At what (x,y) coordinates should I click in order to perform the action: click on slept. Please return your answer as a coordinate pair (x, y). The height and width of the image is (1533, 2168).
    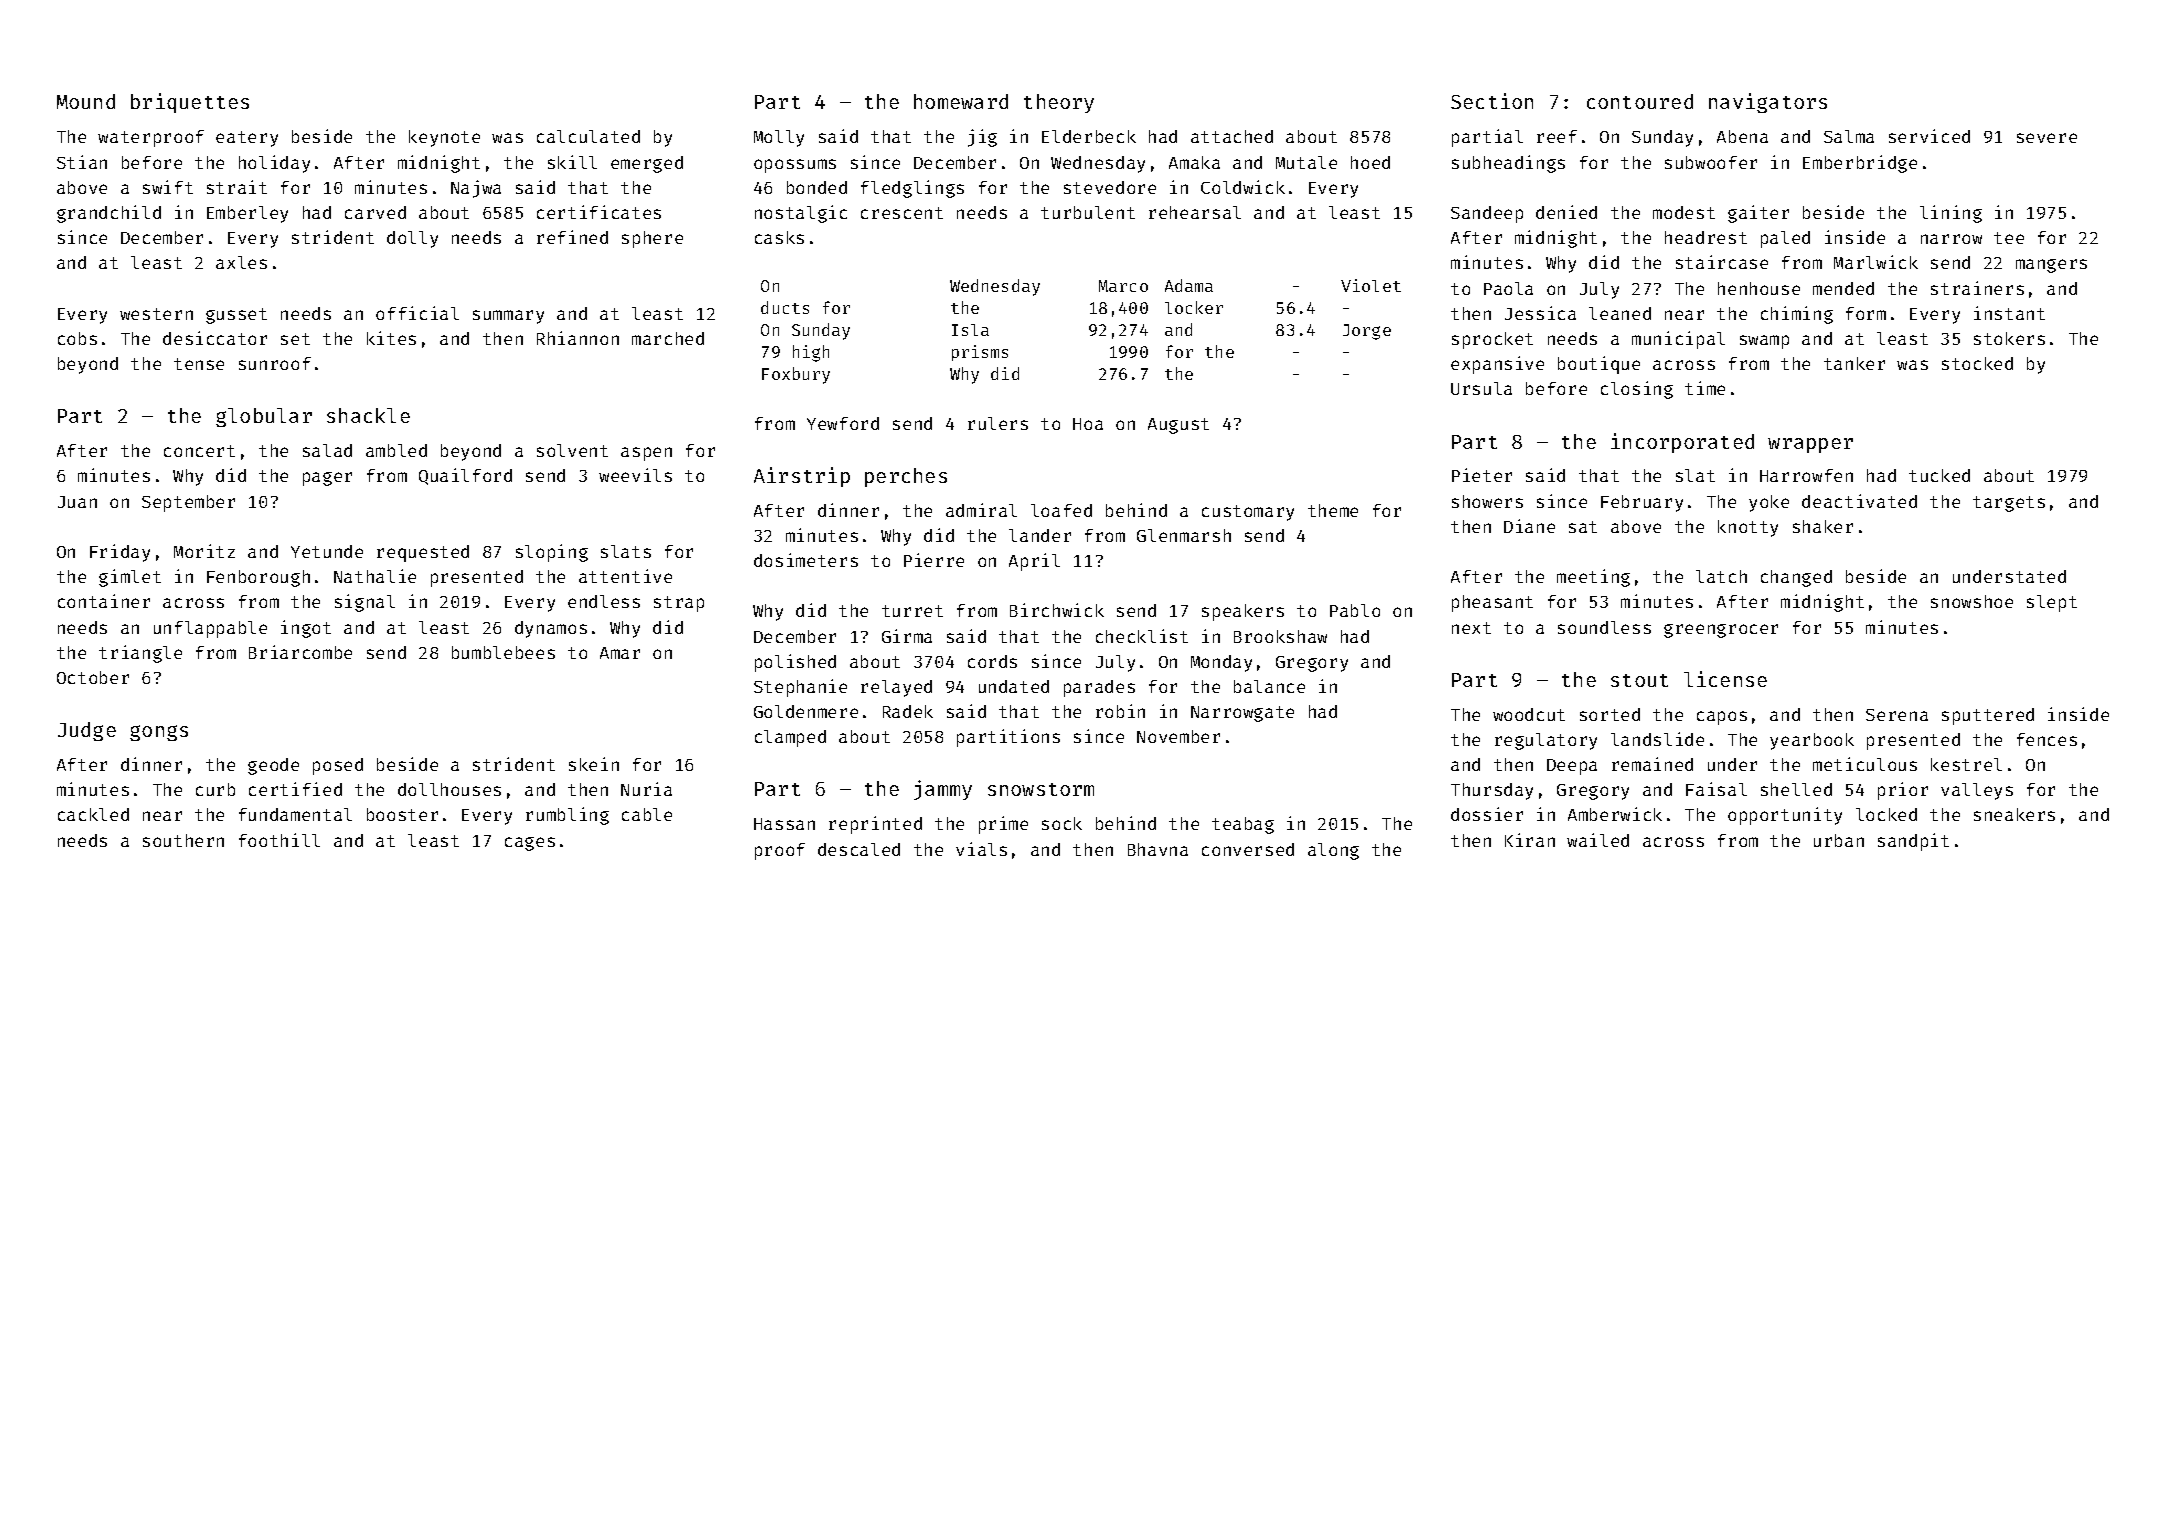
    Looking at the image, I should click on (2052, 603).
